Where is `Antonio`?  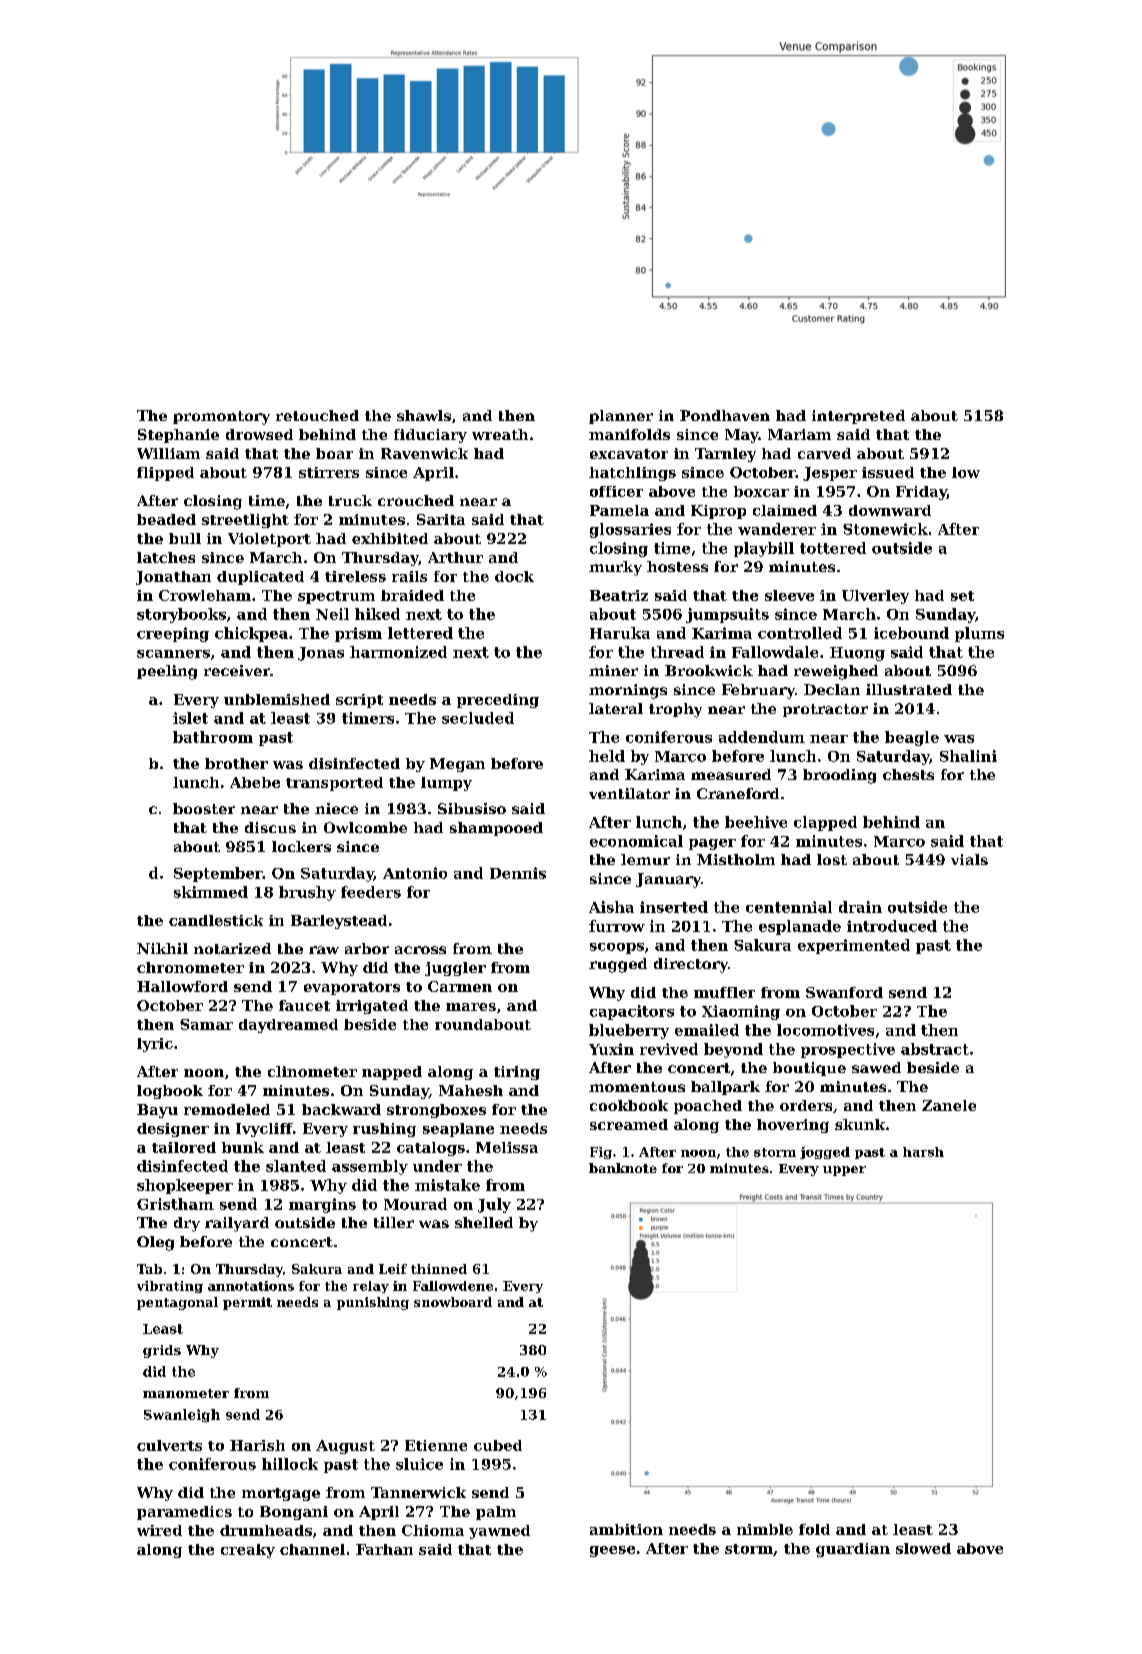
Antonio is located at coordinates (415, 873).
